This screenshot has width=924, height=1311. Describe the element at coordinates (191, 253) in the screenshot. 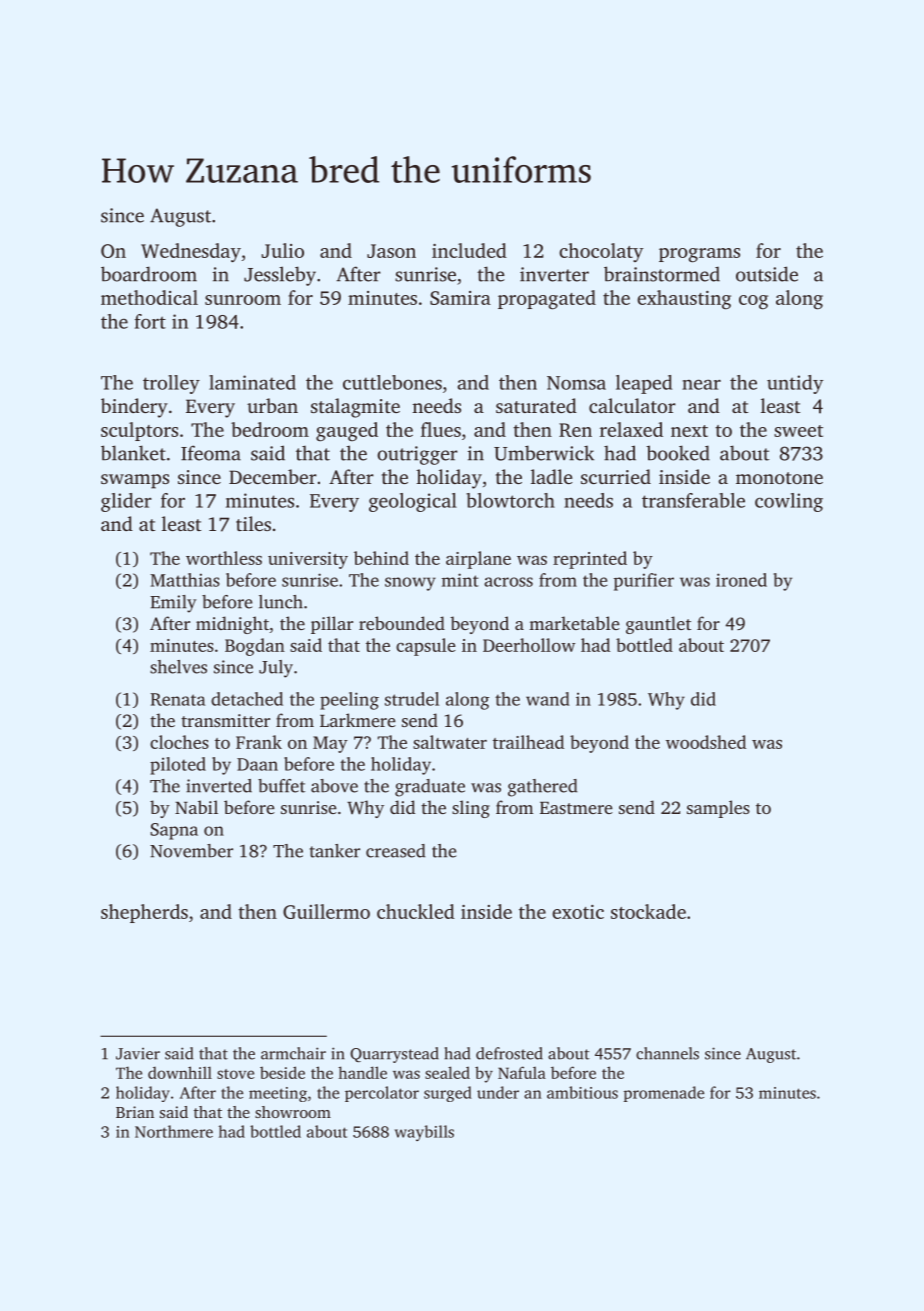

I see `Wednesday` at that location.
